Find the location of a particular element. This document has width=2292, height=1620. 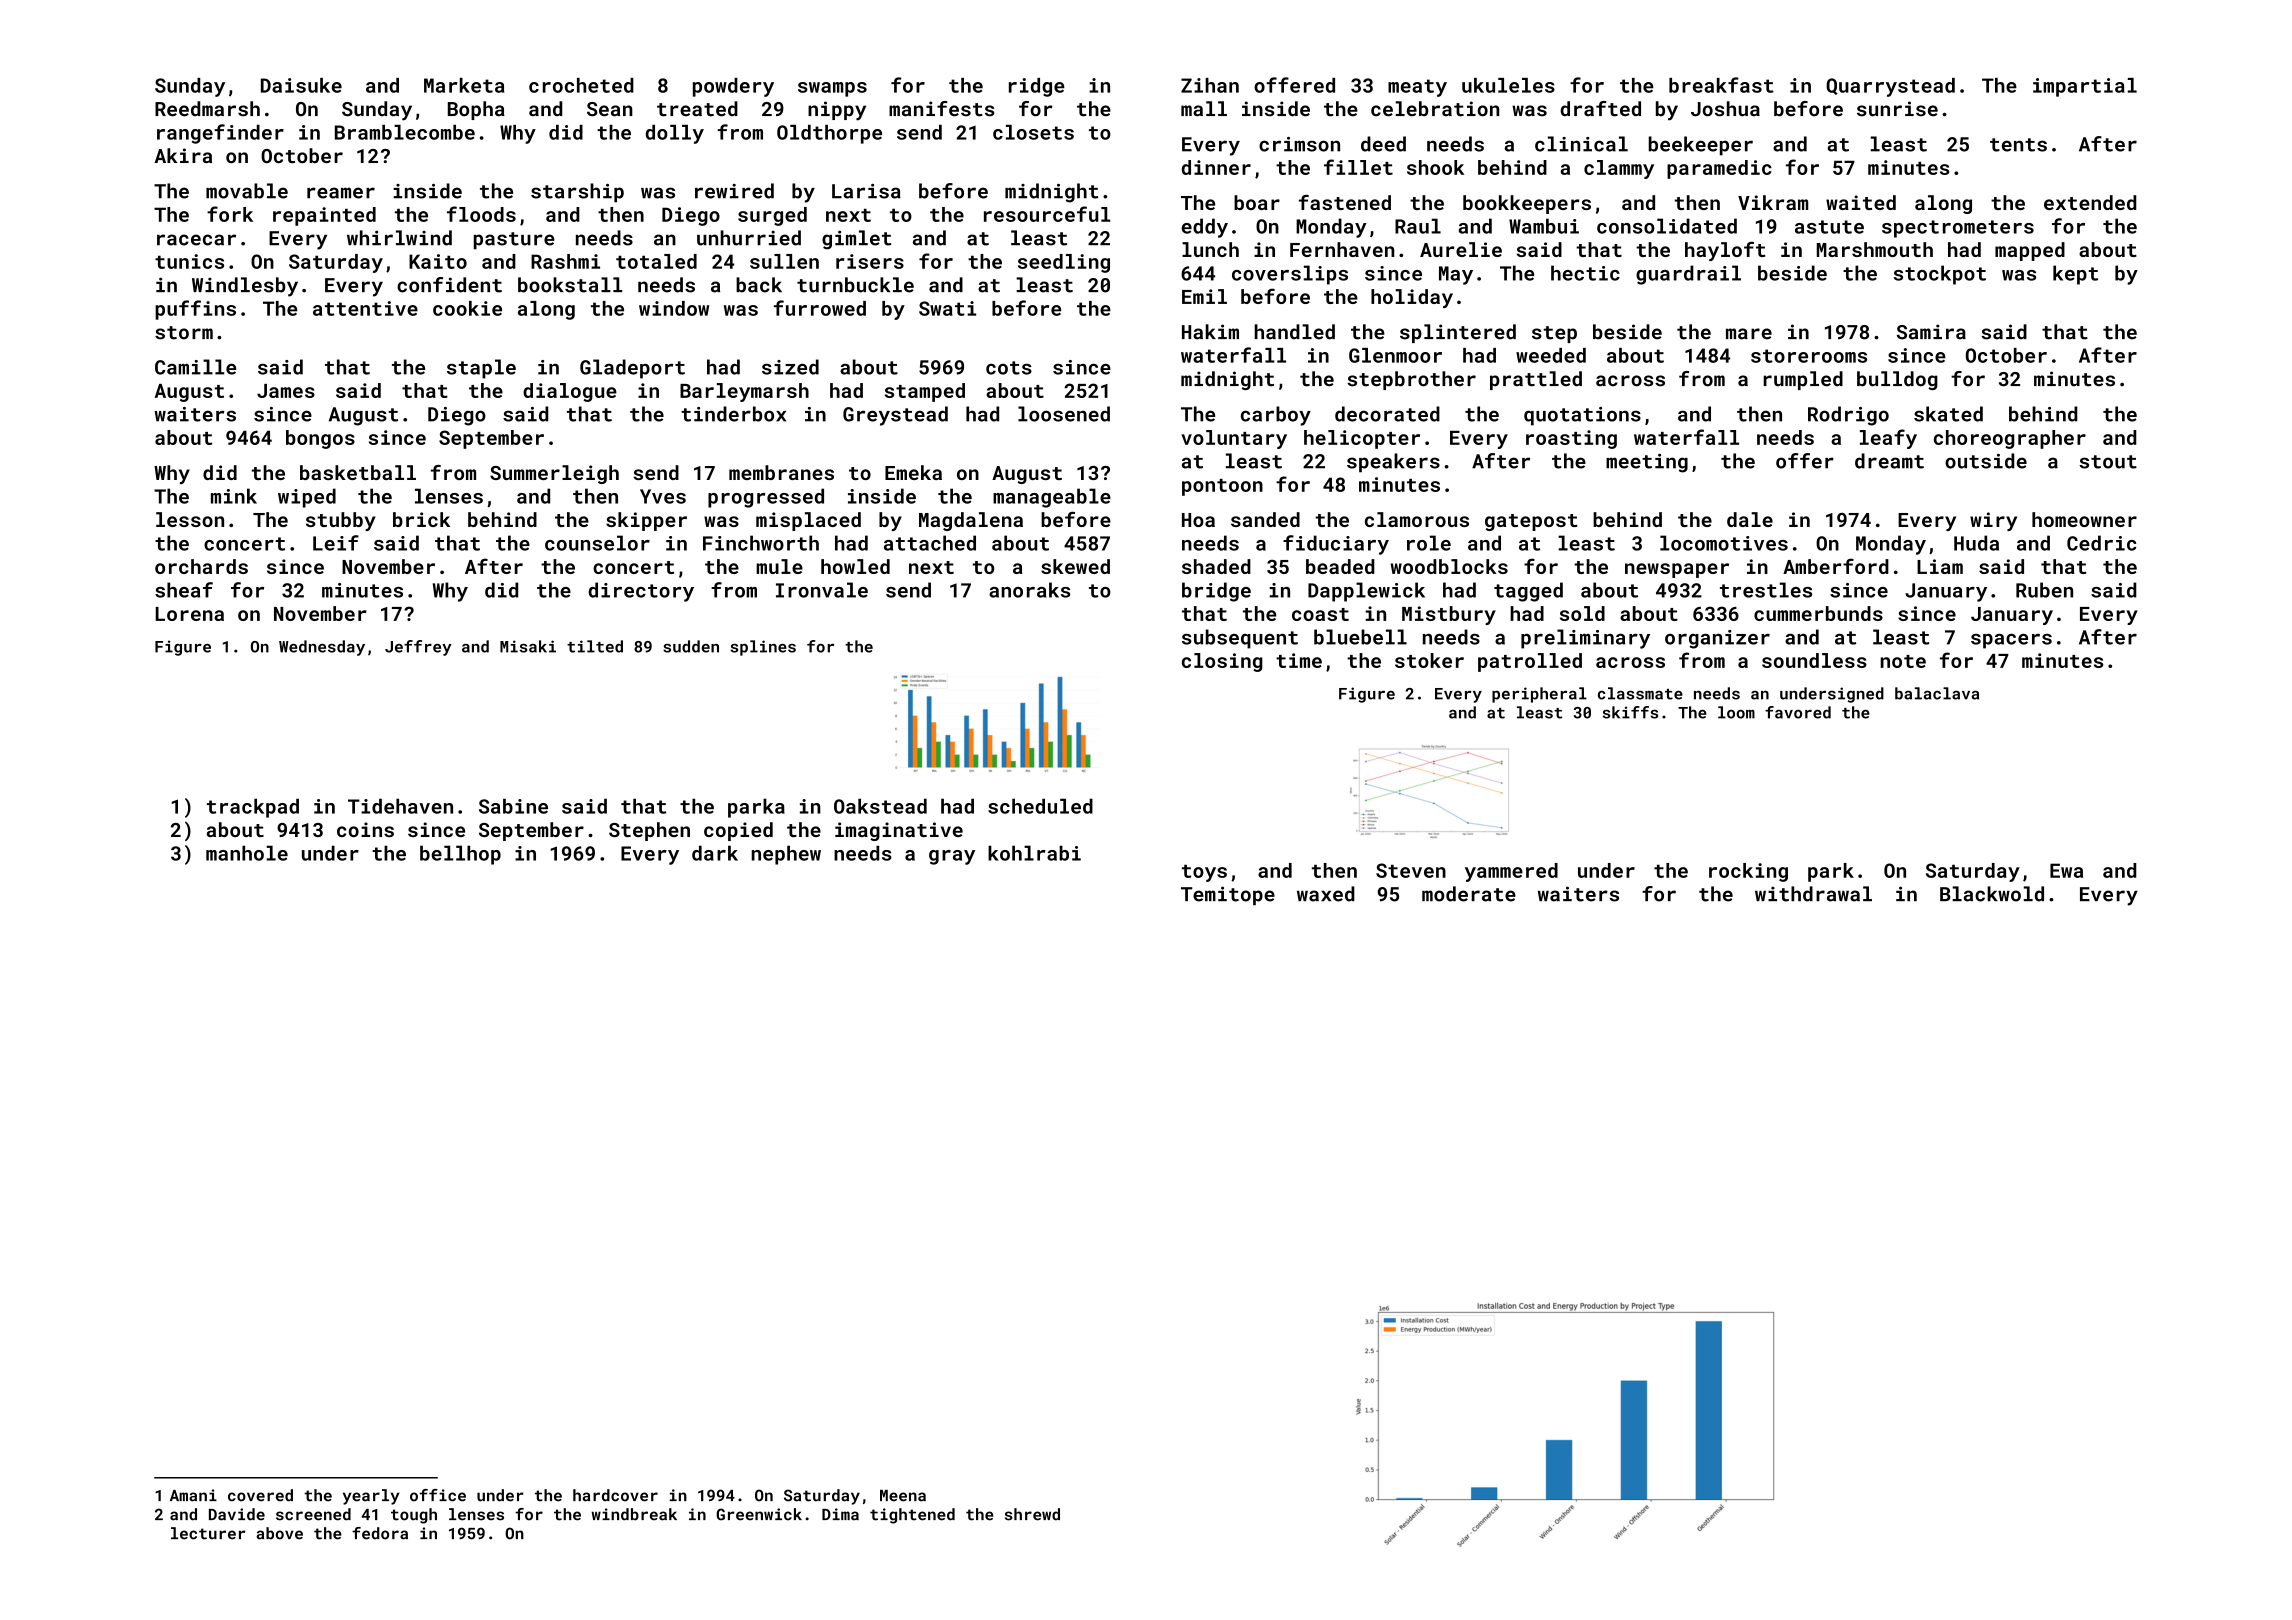

Blackwold is located at coordinates (1992, 894).
